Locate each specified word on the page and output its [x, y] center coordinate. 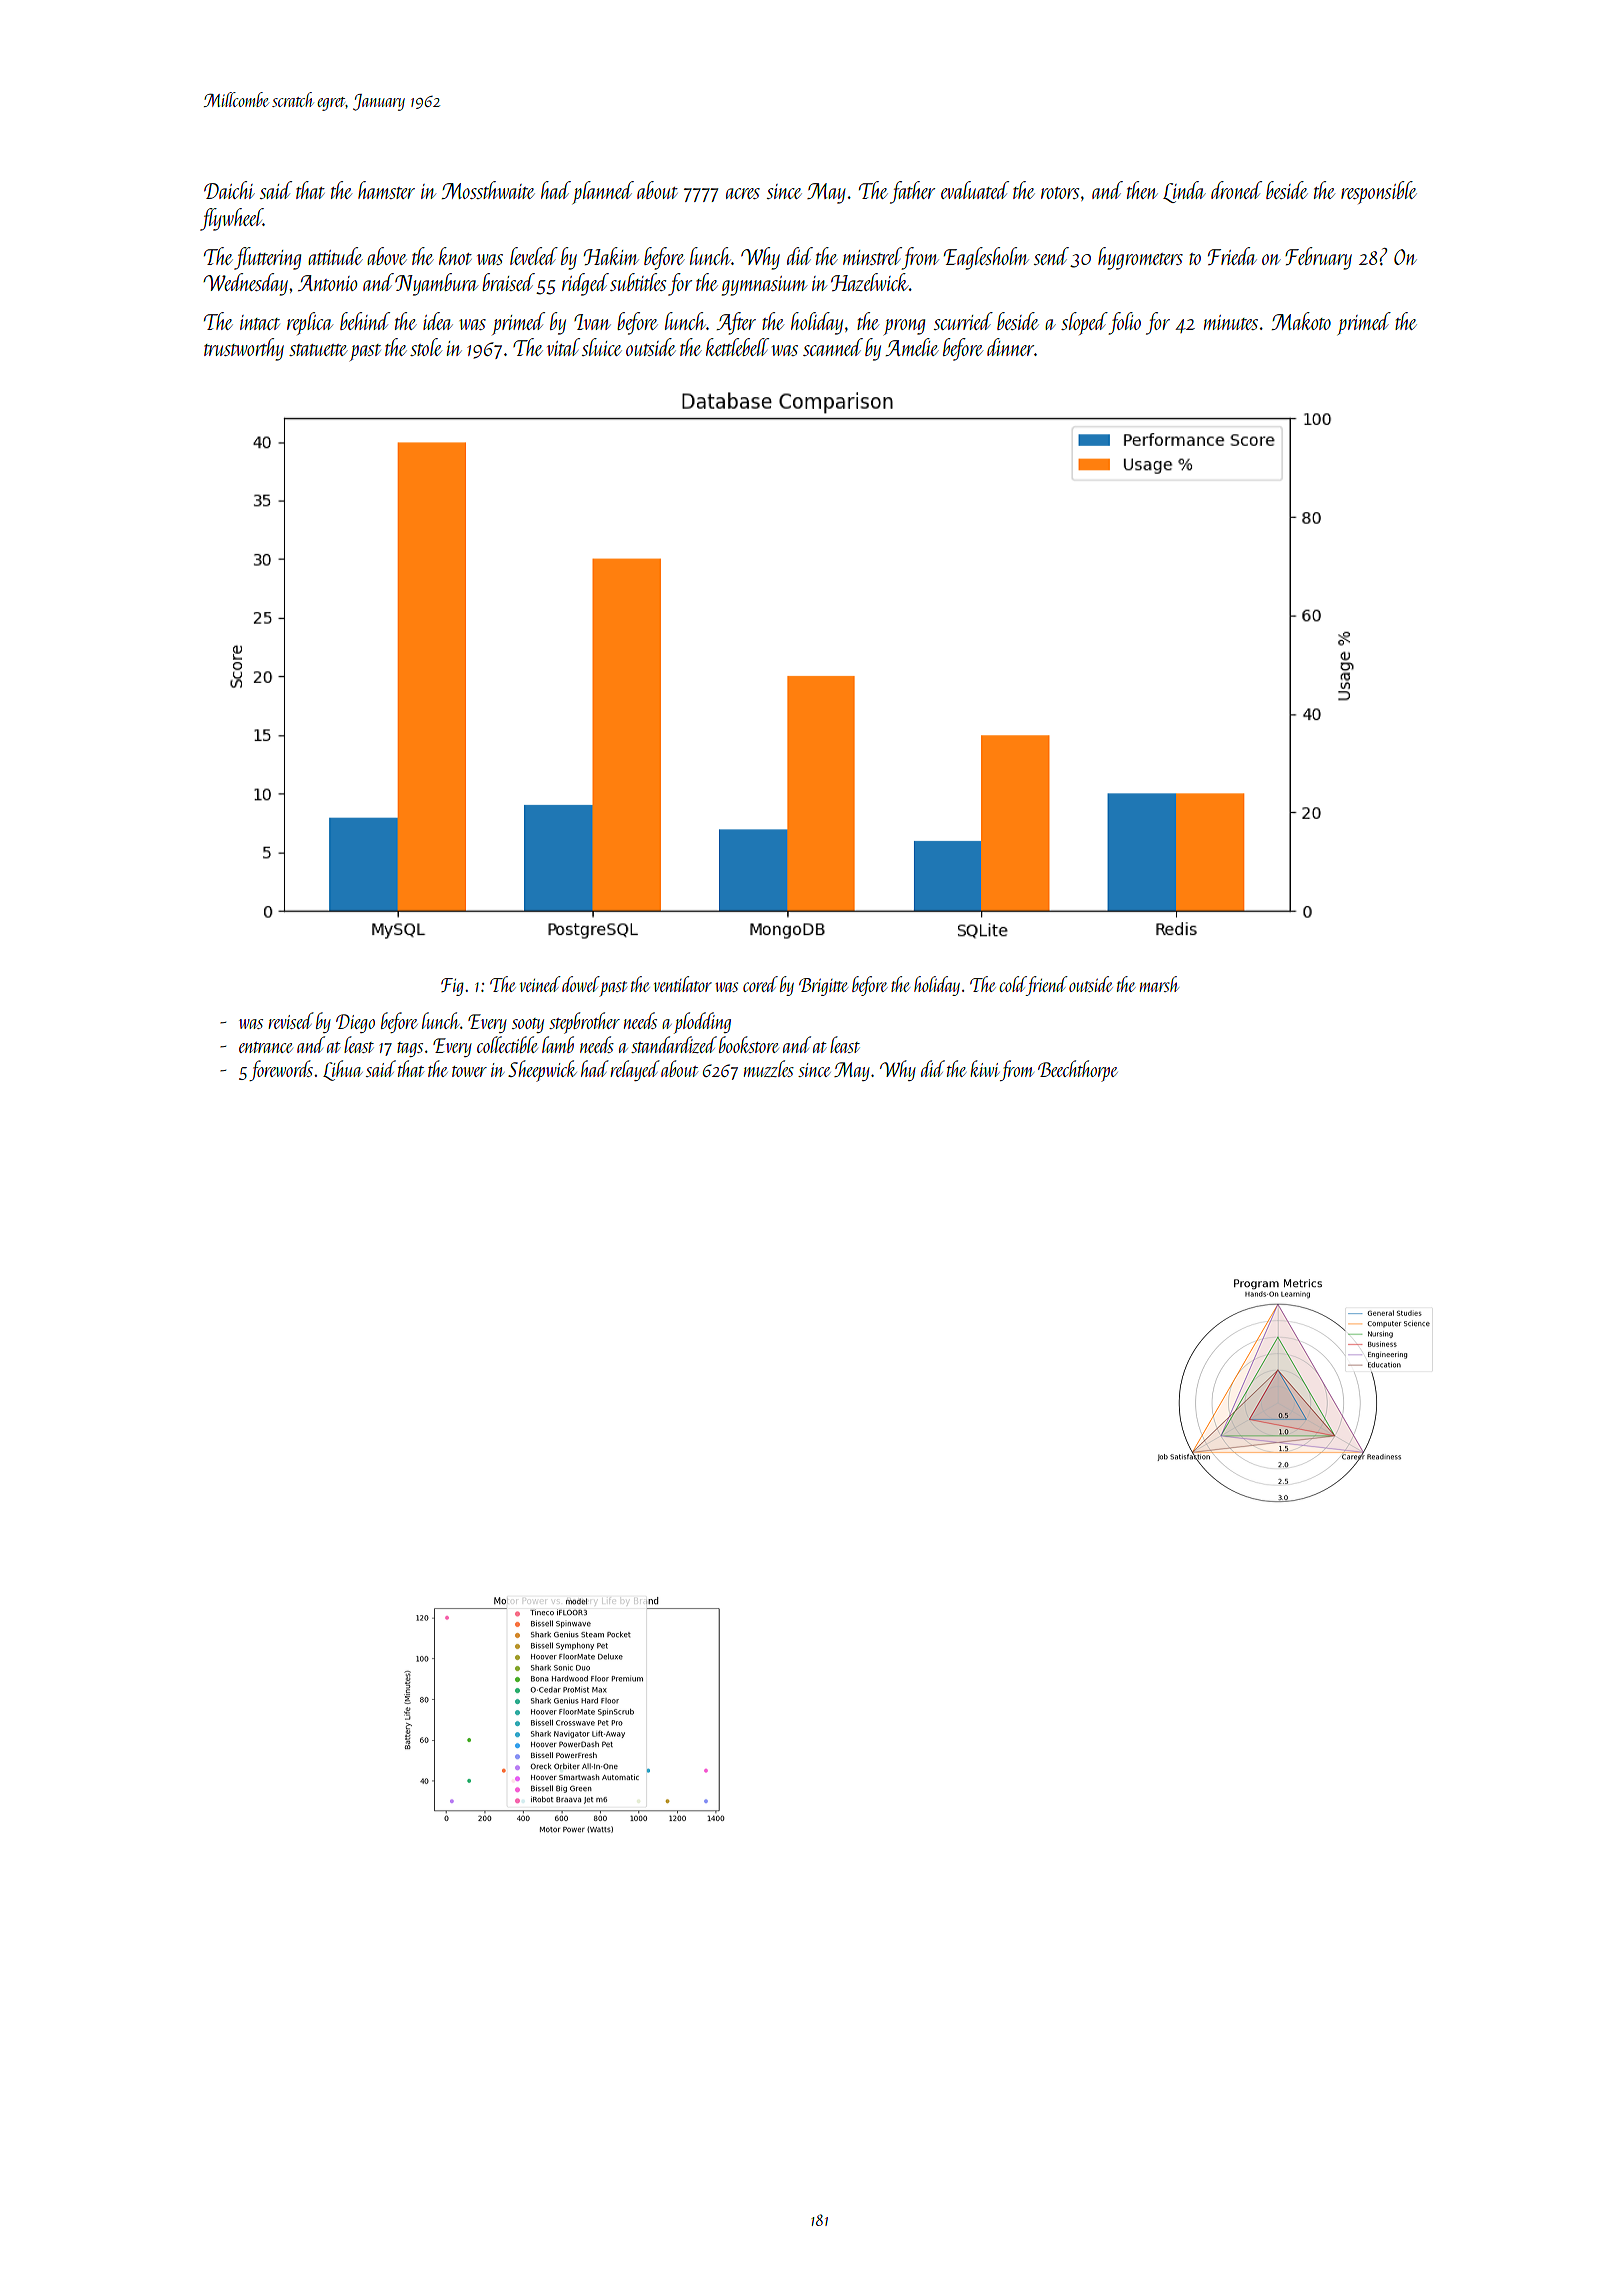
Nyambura [436, 284]
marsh [1159, 984]
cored [760, 984]
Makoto [1301, 321]
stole [426, 347]
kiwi [985, 1068]
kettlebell [737, 347]
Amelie [912, 347]
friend [1047, 986]
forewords [281, 1070]
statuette [318, 350]
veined [540, 984]
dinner [1010, 347]
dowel [581, 984]
